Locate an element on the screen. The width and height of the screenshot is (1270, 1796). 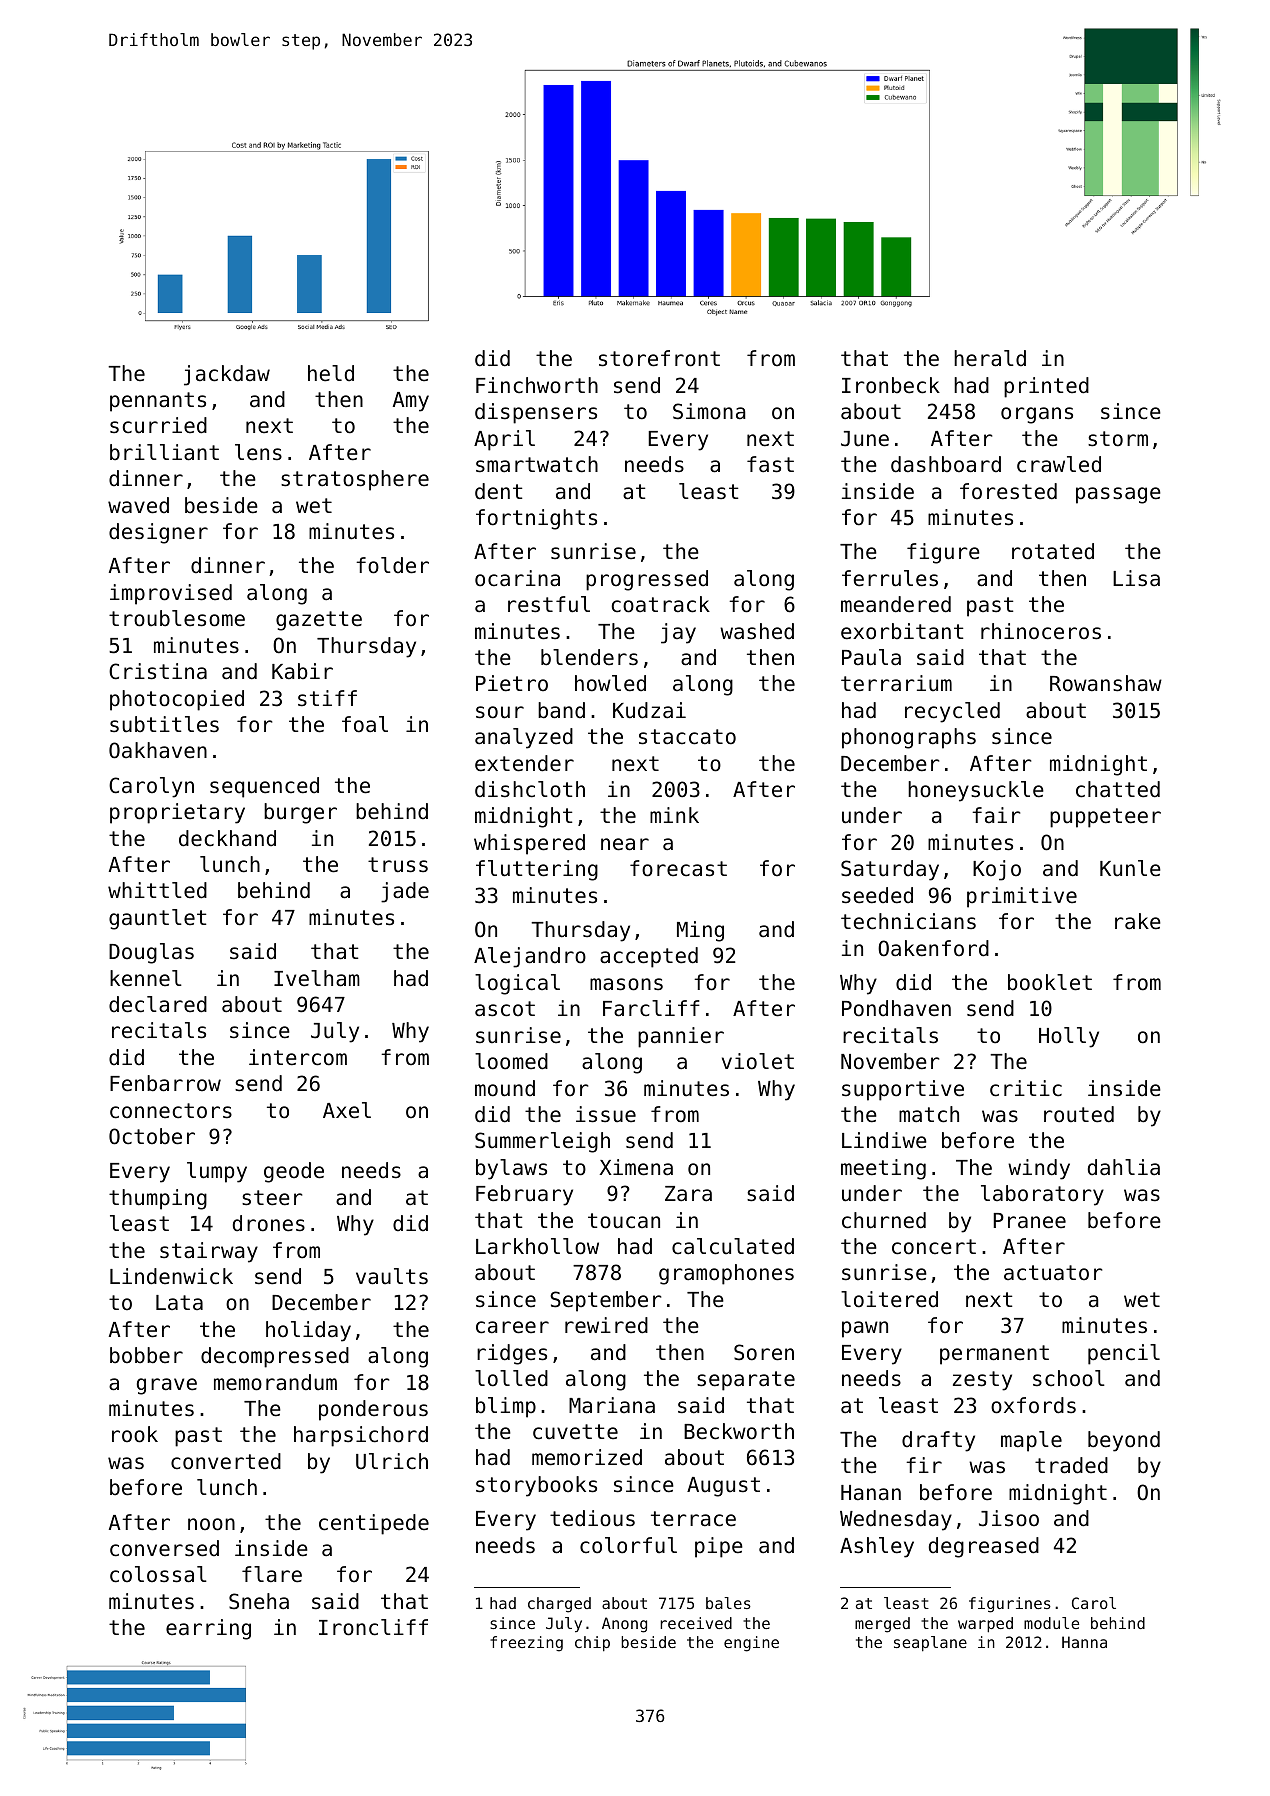
fluttering is located at coordinates (537, 870).
